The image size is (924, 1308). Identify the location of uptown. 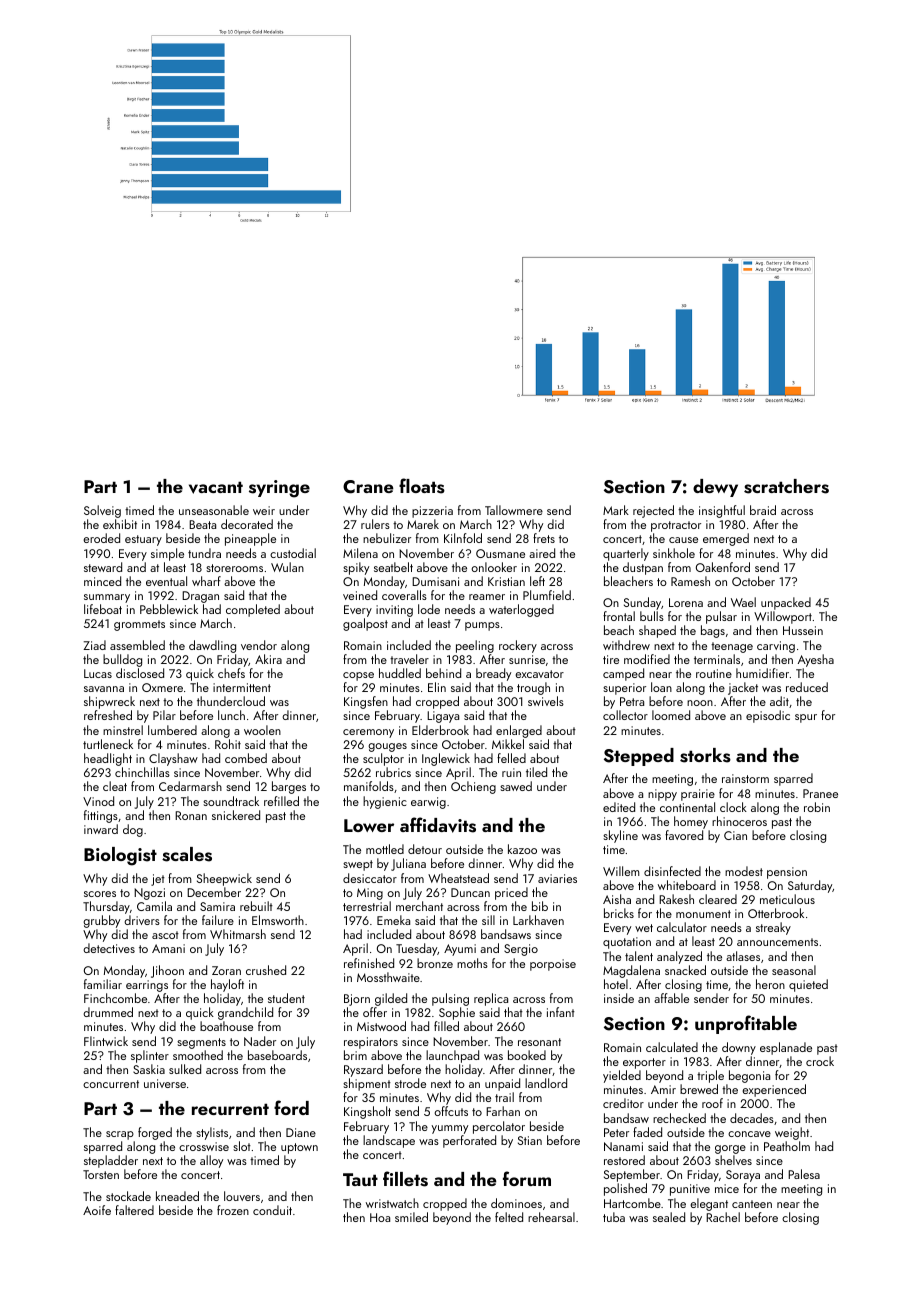
(299, 1148).
